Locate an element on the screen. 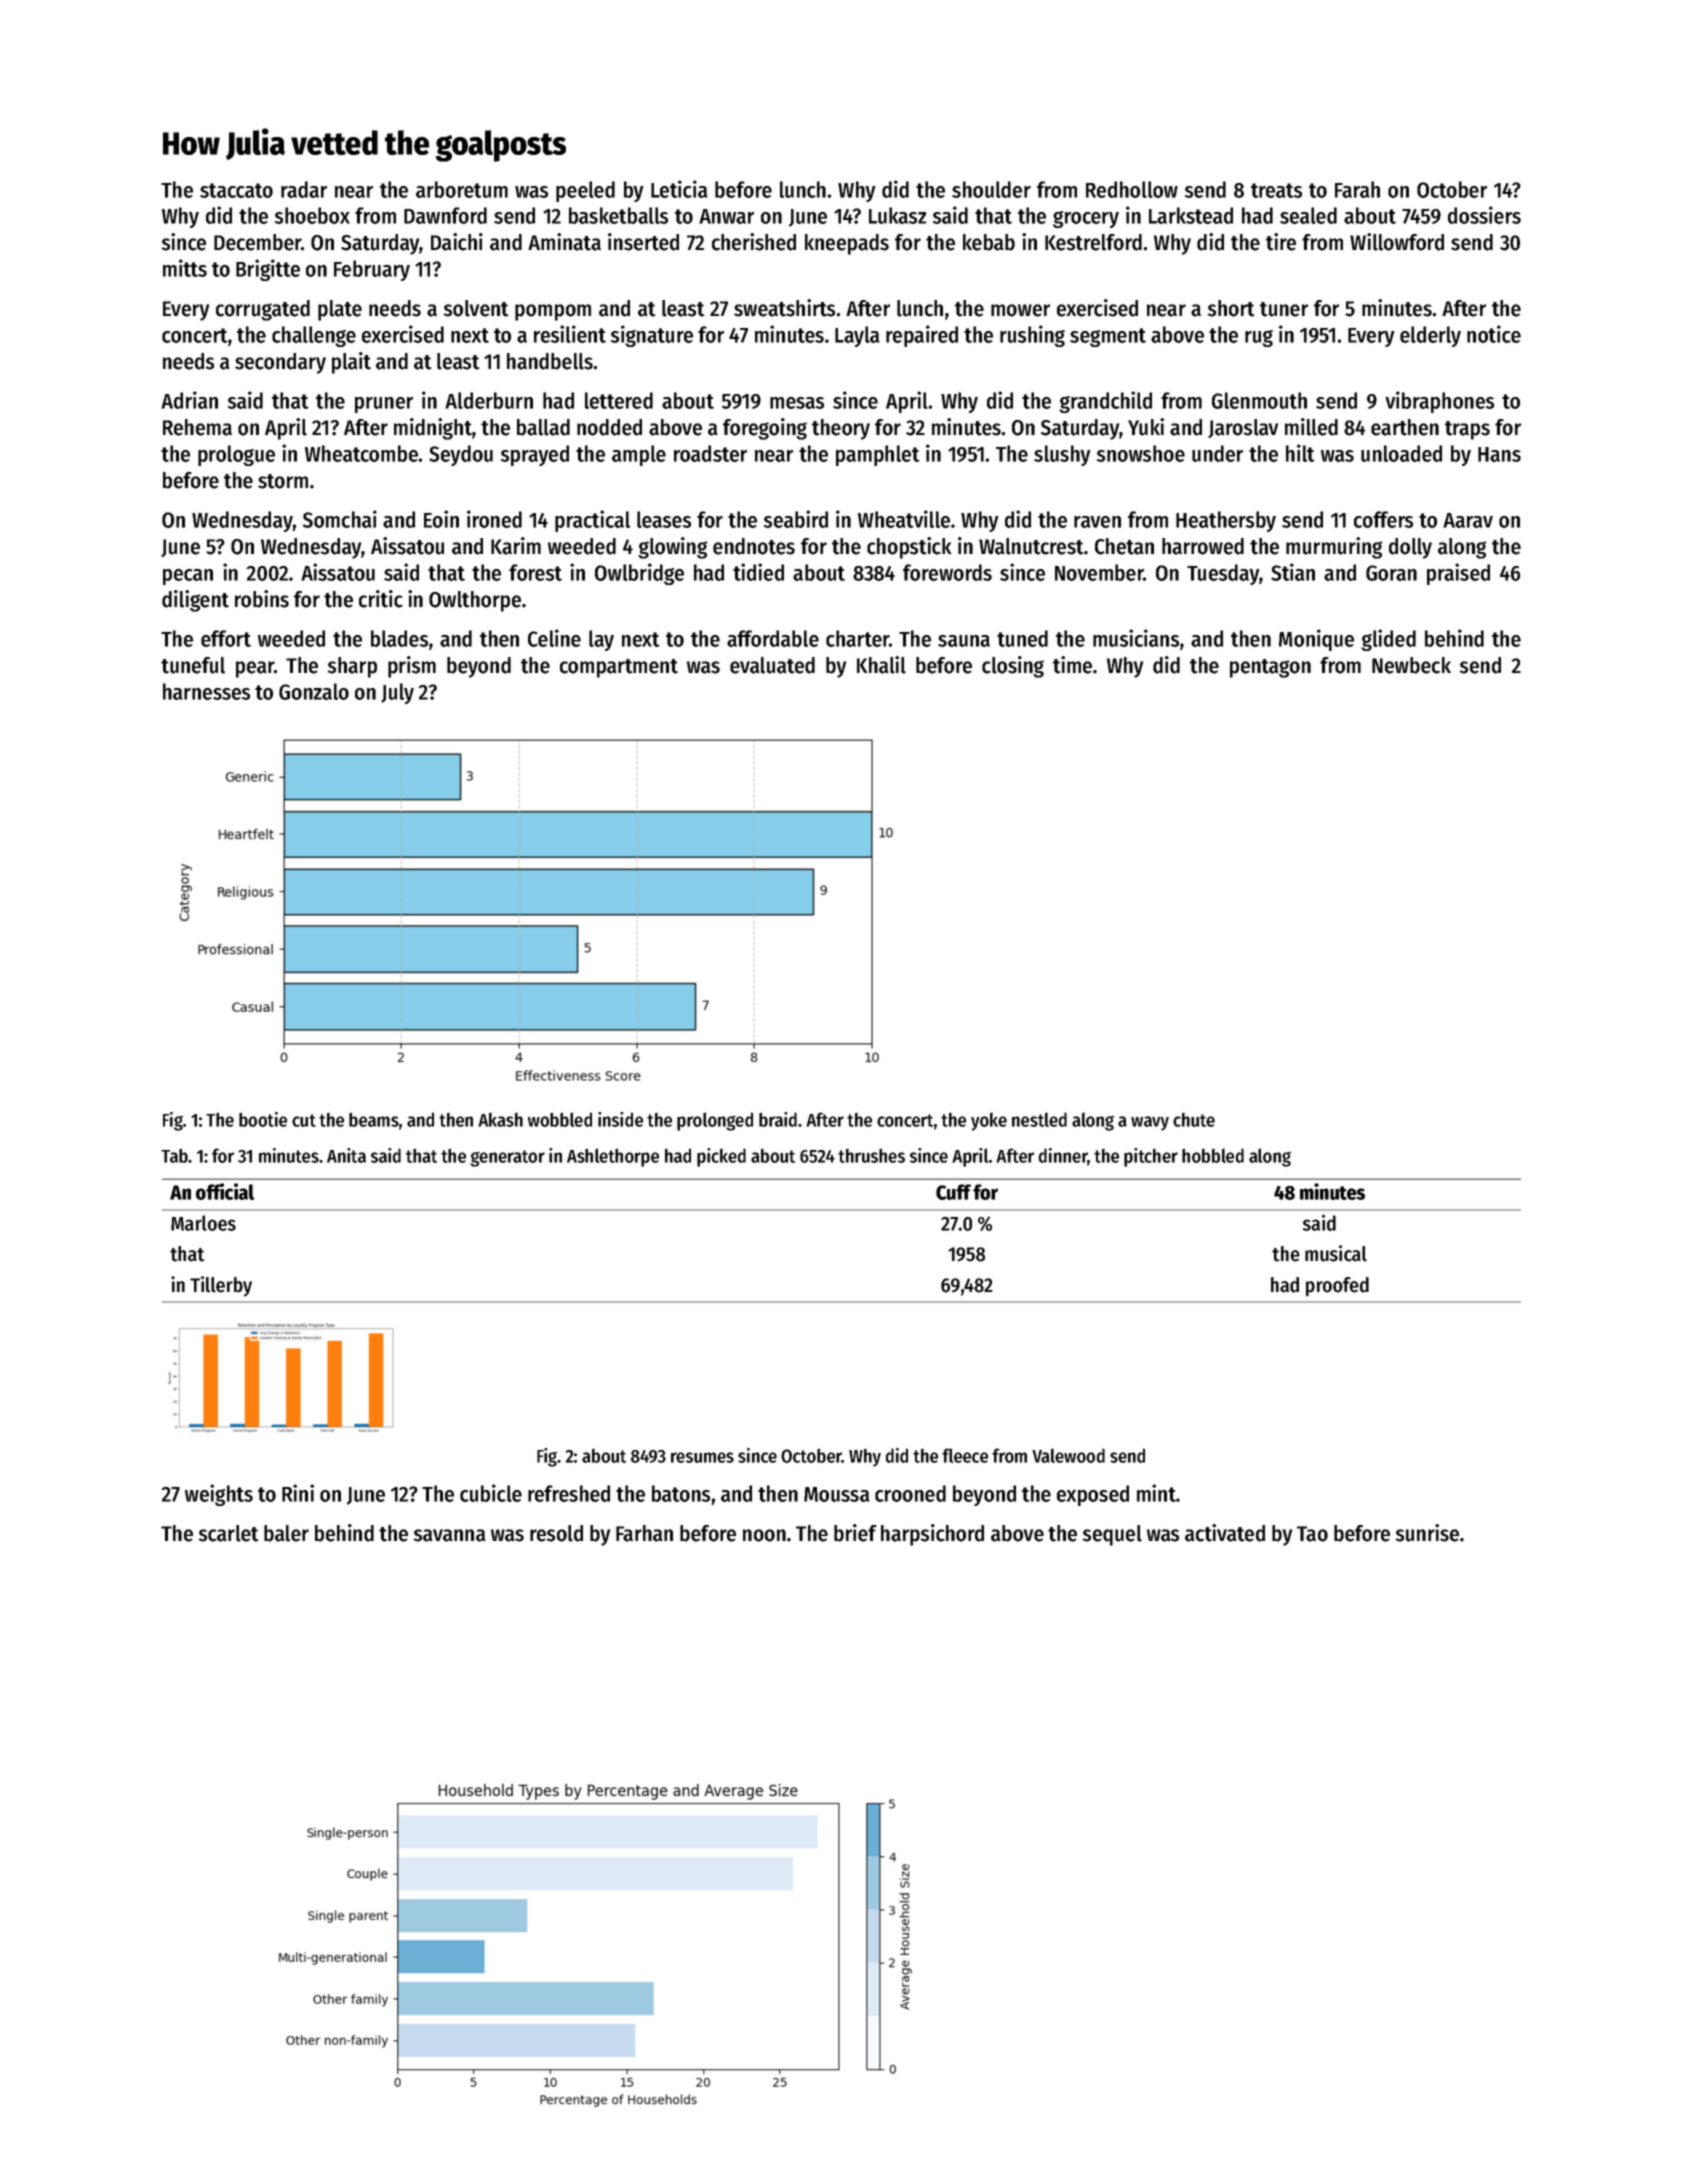  Leticia is located at coordinates (679, 189).
